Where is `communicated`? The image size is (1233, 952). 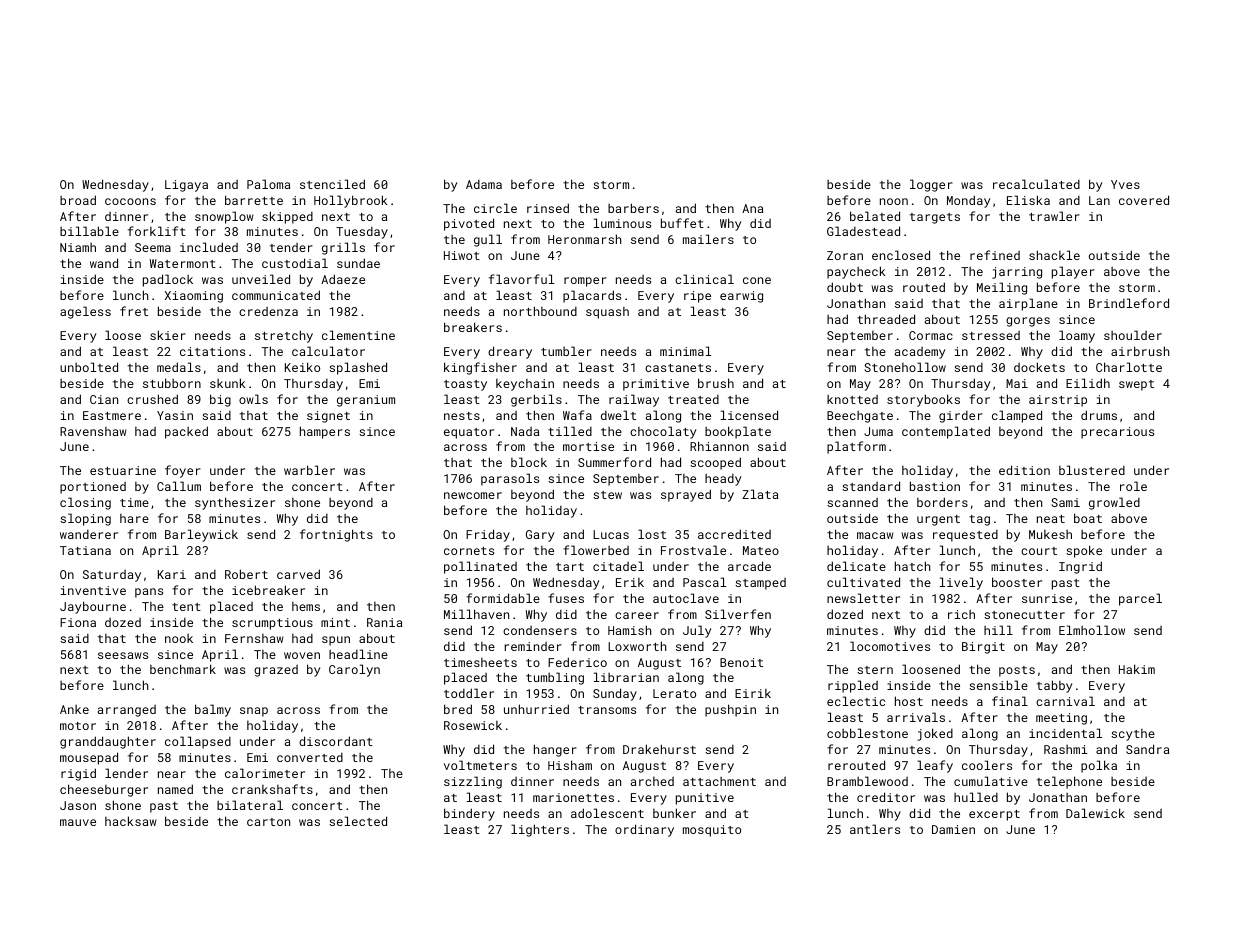
communicated is located at coordinates (276, 295).
